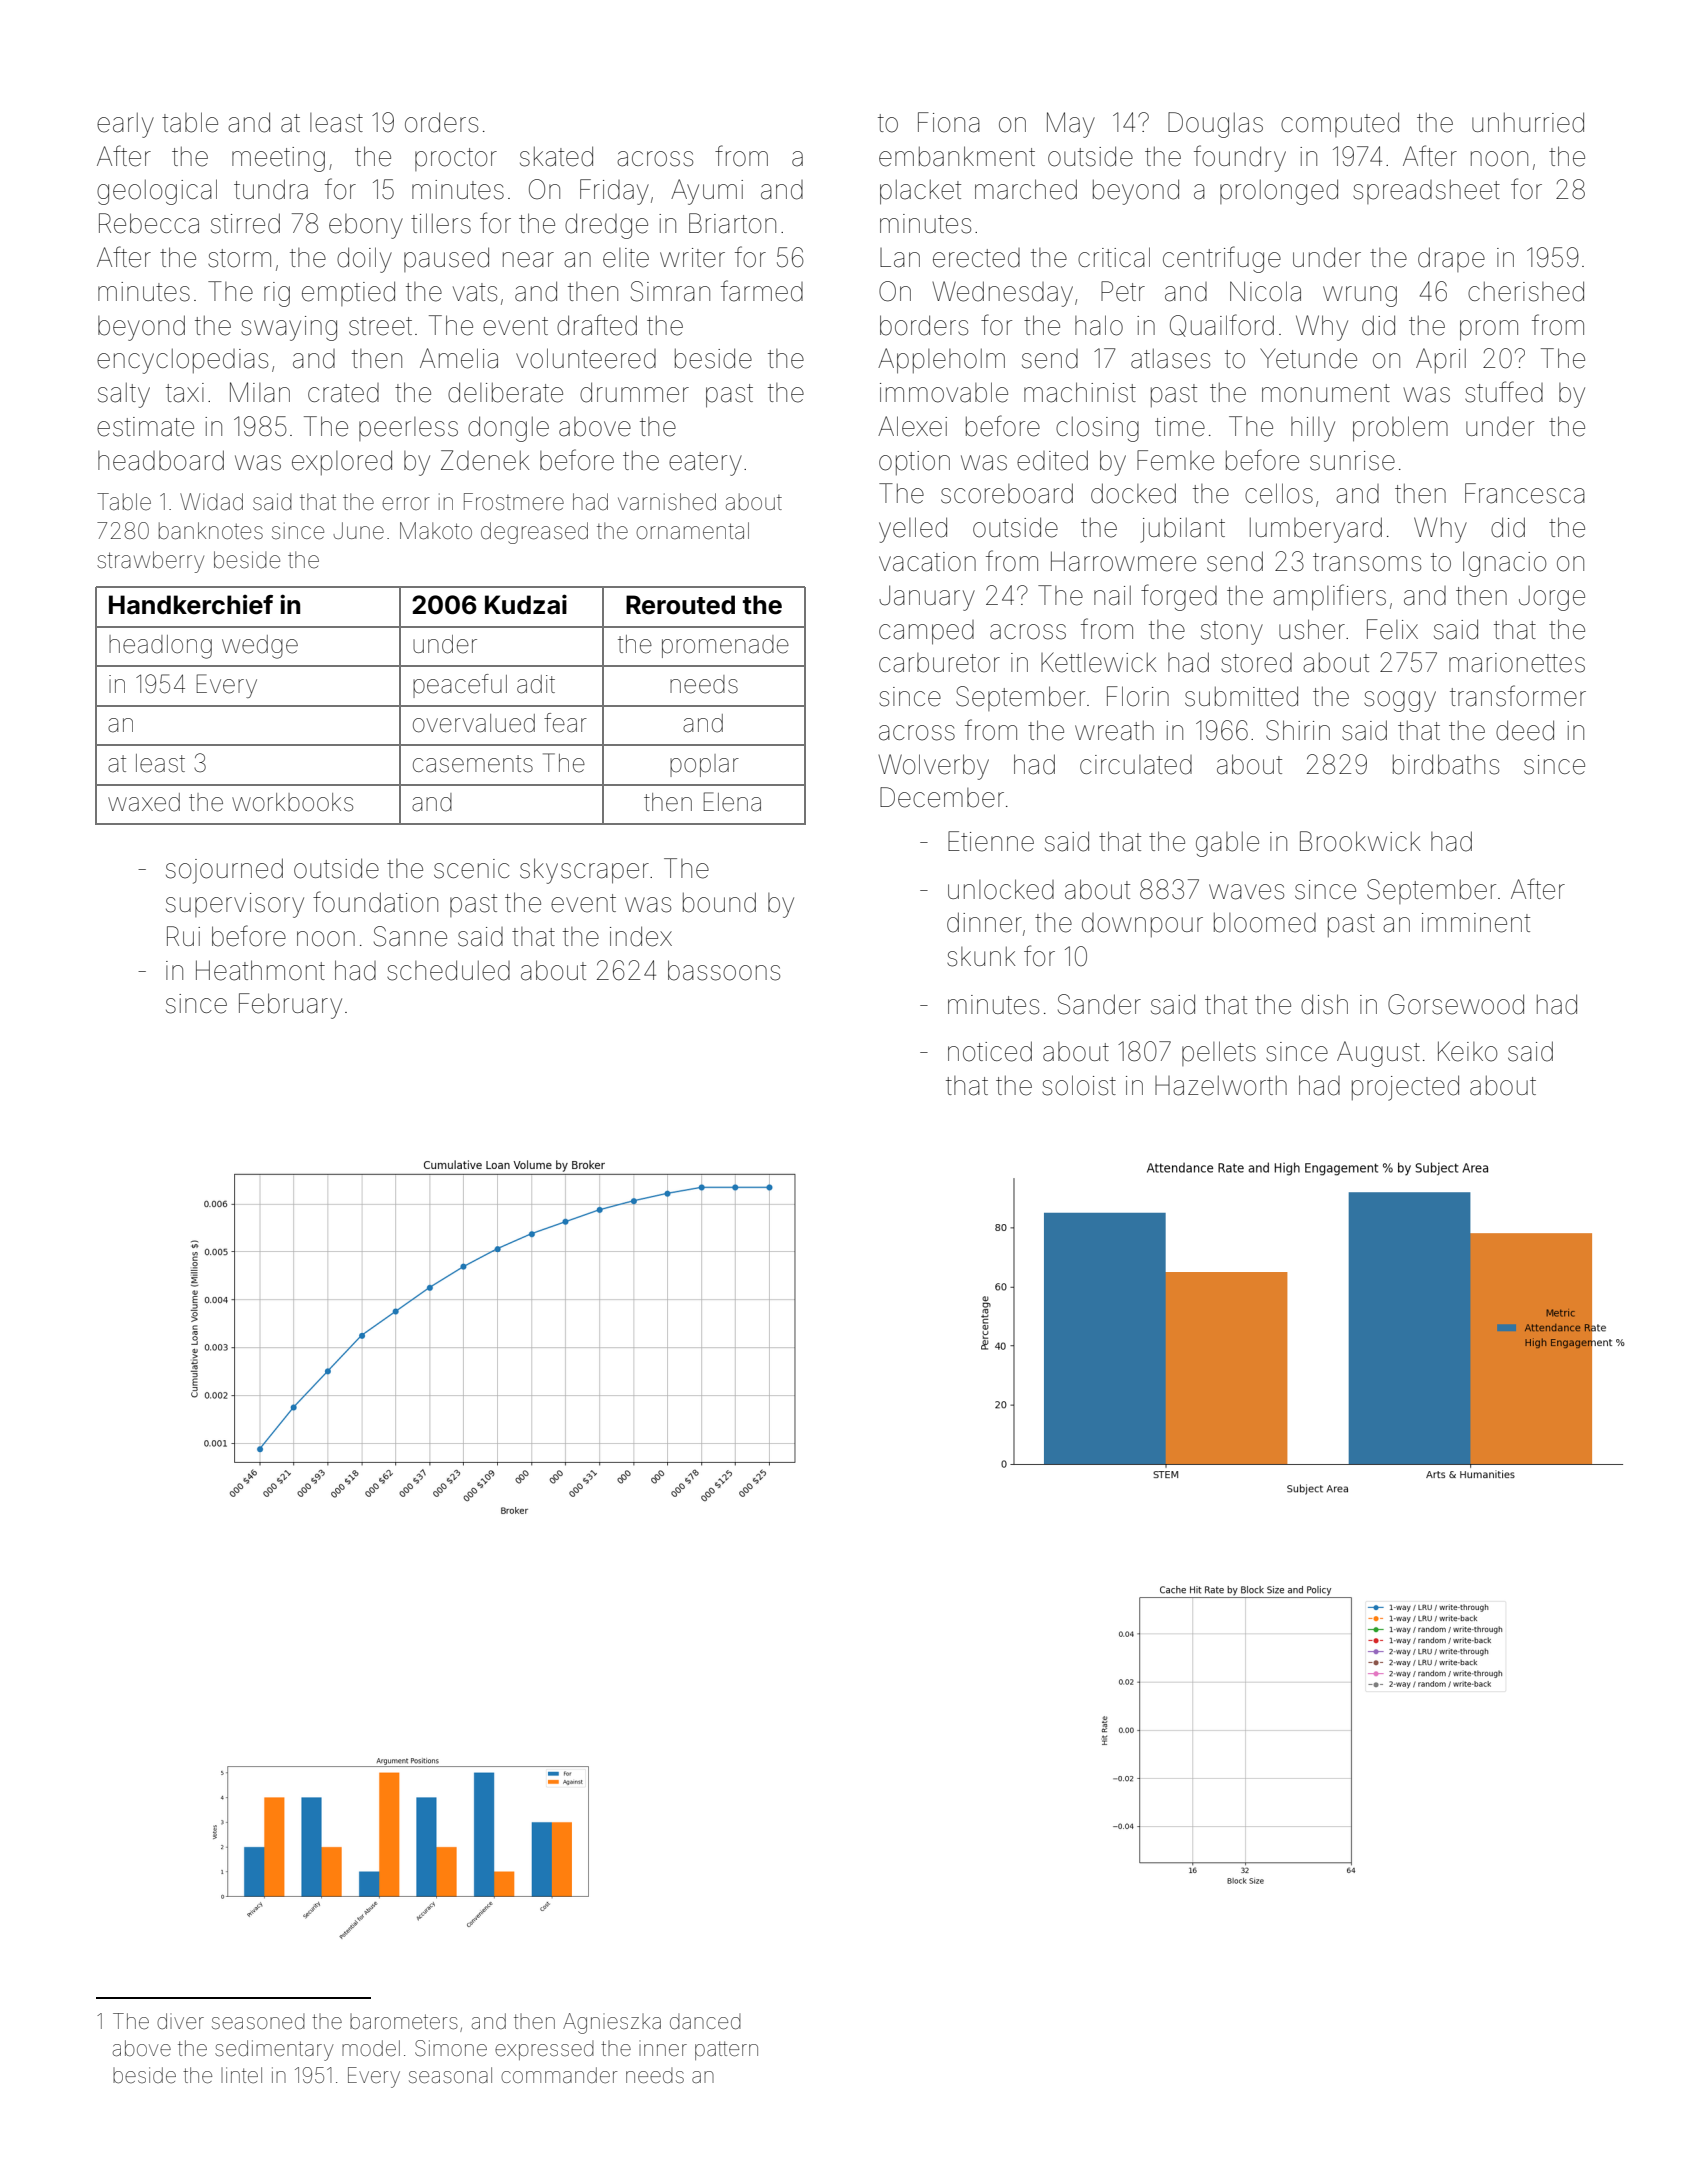 This screenshot has width=1683, height=2178. What do you see at coordinates (1360, 296) in the screenshot?
I see `wrung` at bounding box center [1360, 296].
